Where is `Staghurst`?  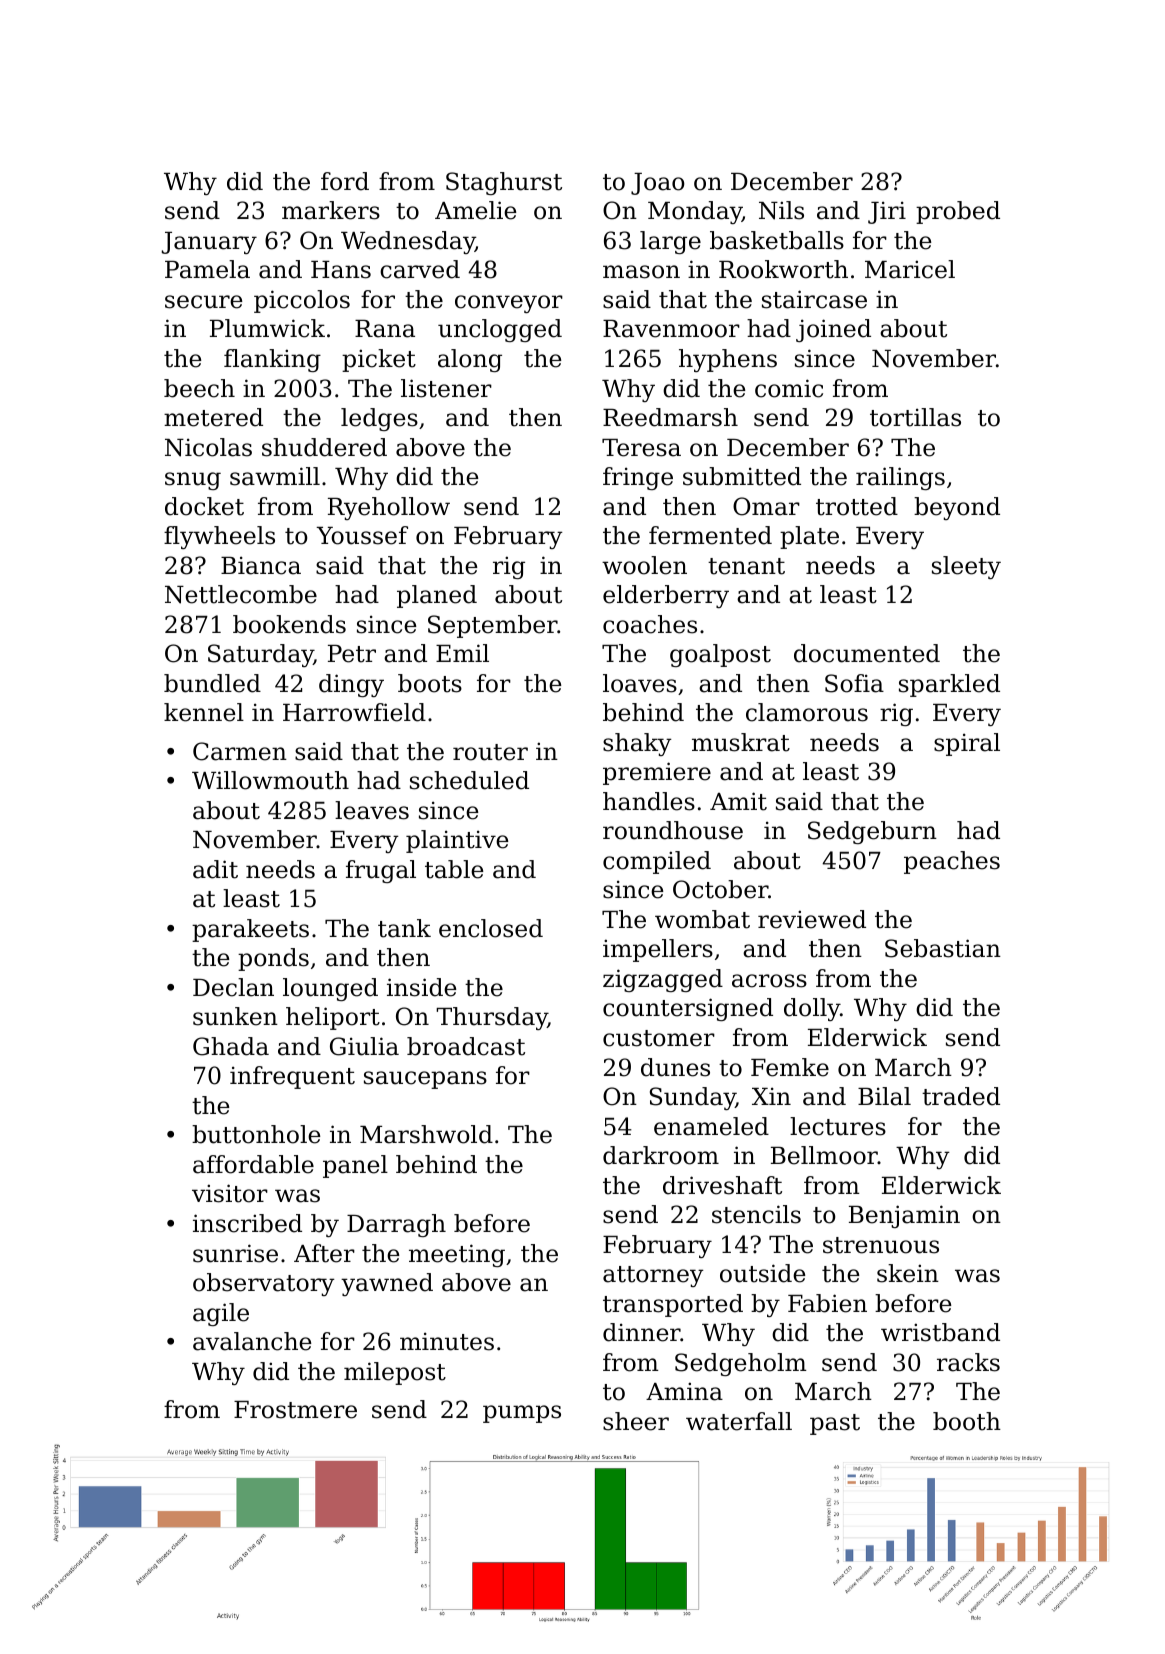 Staghurst is located at coordinates (504, 183).
